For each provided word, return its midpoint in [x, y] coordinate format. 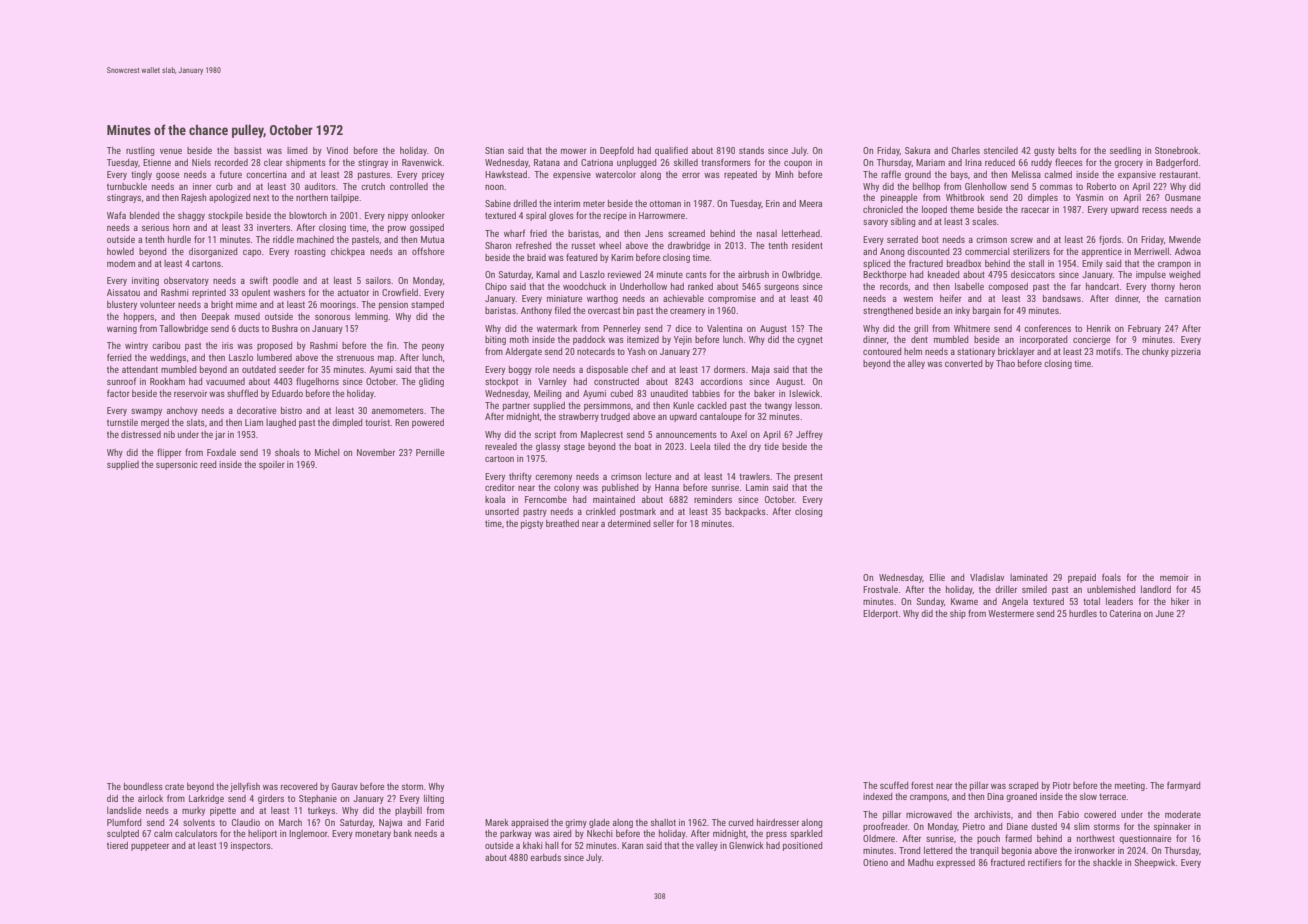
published [620, 488]
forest [922, 785]
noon [494, 187]
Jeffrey [809, 435]
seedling [1125, 151]
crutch [373, 186]
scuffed [894, 785]
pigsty [532, 524]
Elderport [880, 614]
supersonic [177, 465]
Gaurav [345, 786]
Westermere [1011, 613]
